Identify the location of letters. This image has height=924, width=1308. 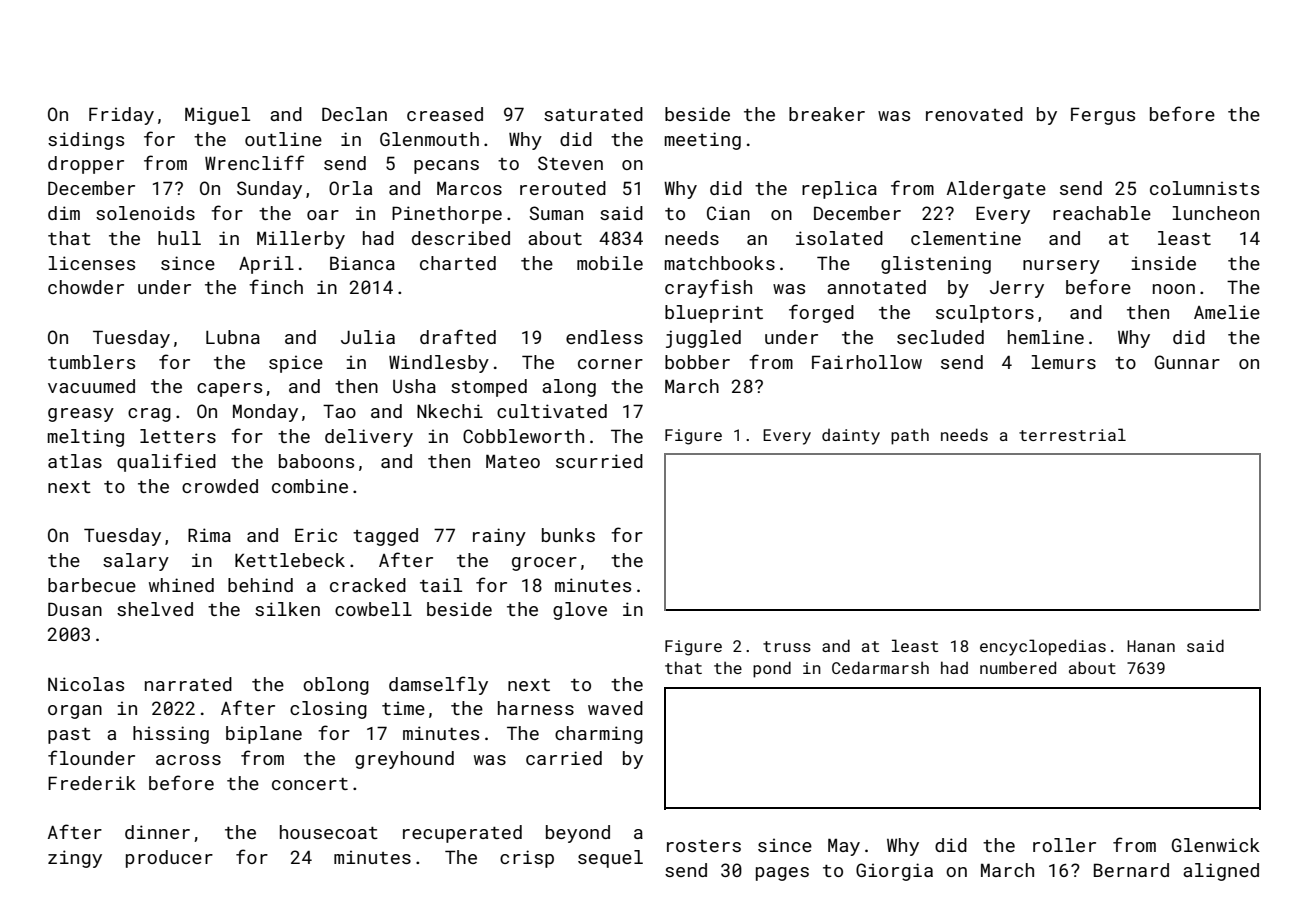
(178, 436).
